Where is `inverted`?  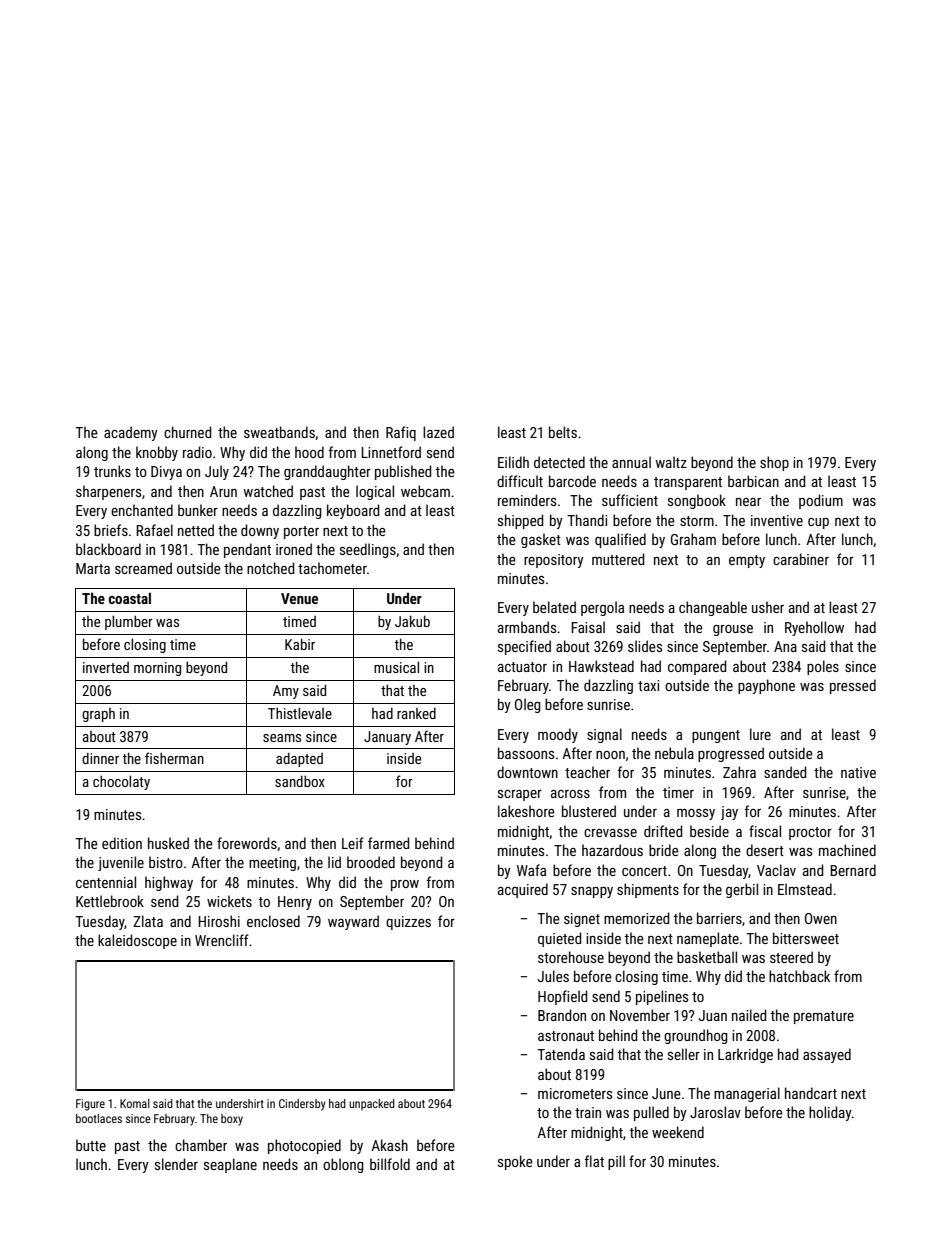 inverted is located at coordinates (106, 667).
